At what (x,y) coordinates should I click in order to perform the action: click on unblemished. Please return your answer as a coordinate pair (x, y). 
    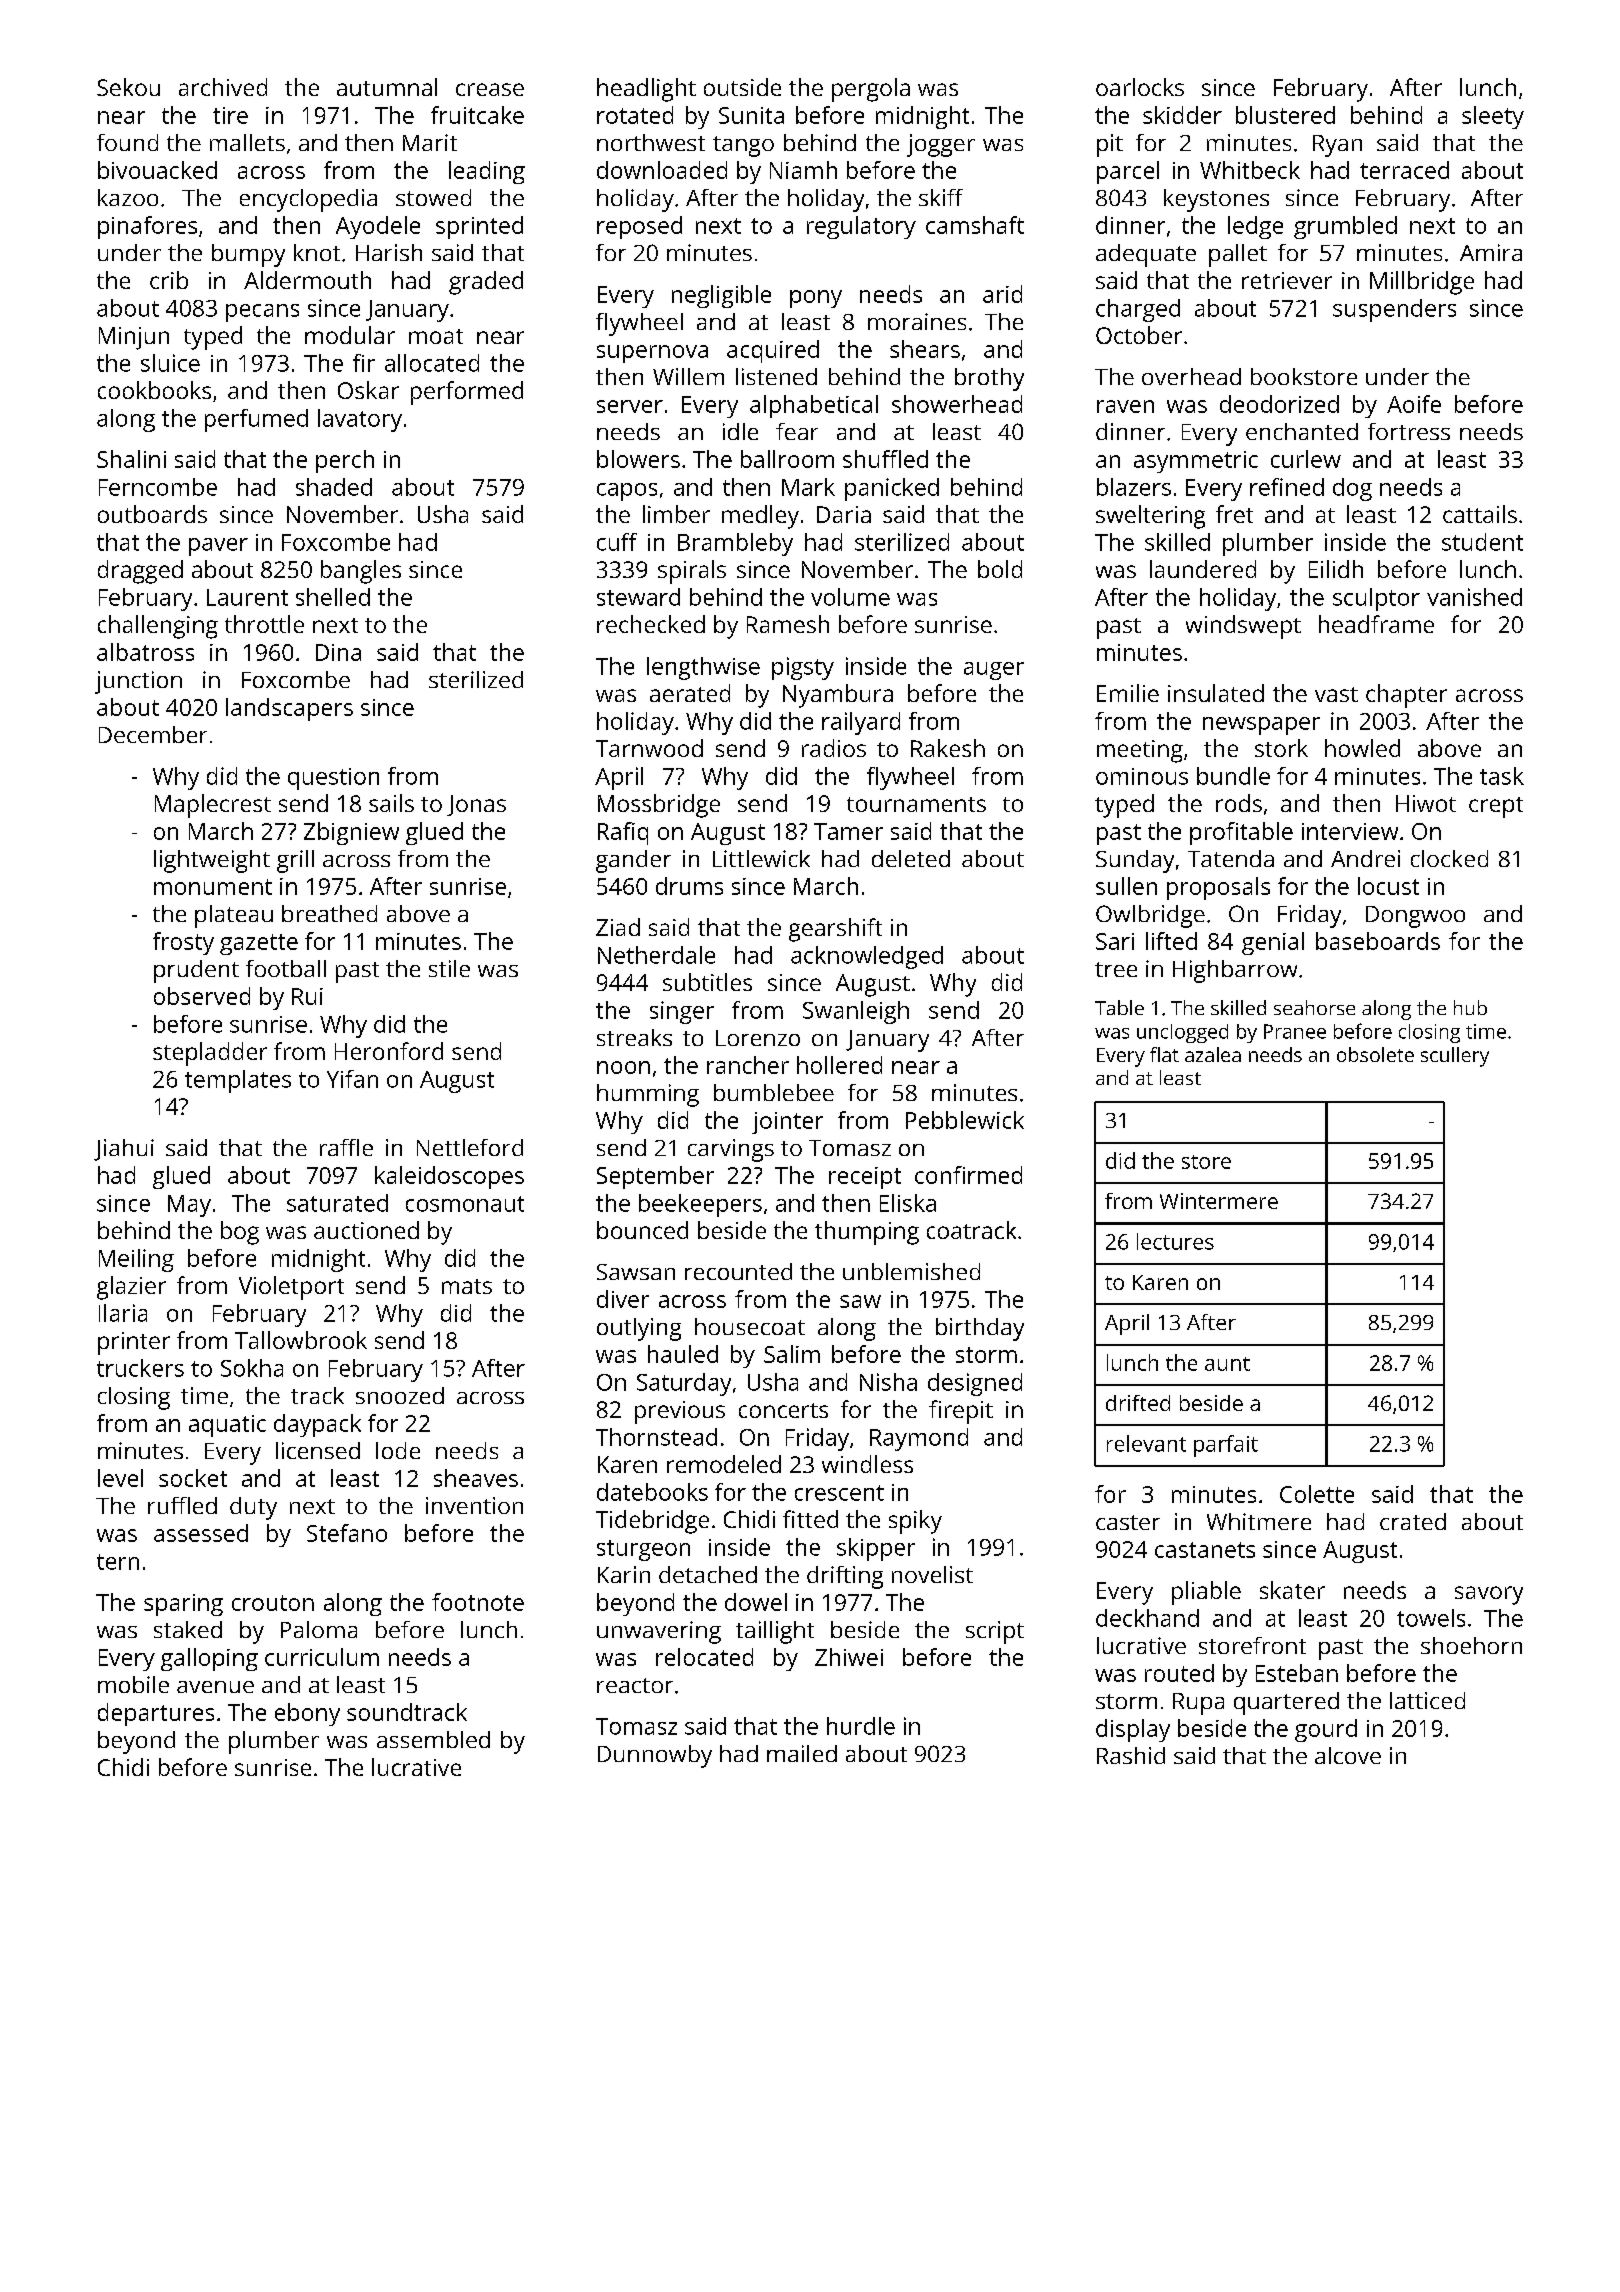
    Looking at the image, I should click on (911, 1271).
